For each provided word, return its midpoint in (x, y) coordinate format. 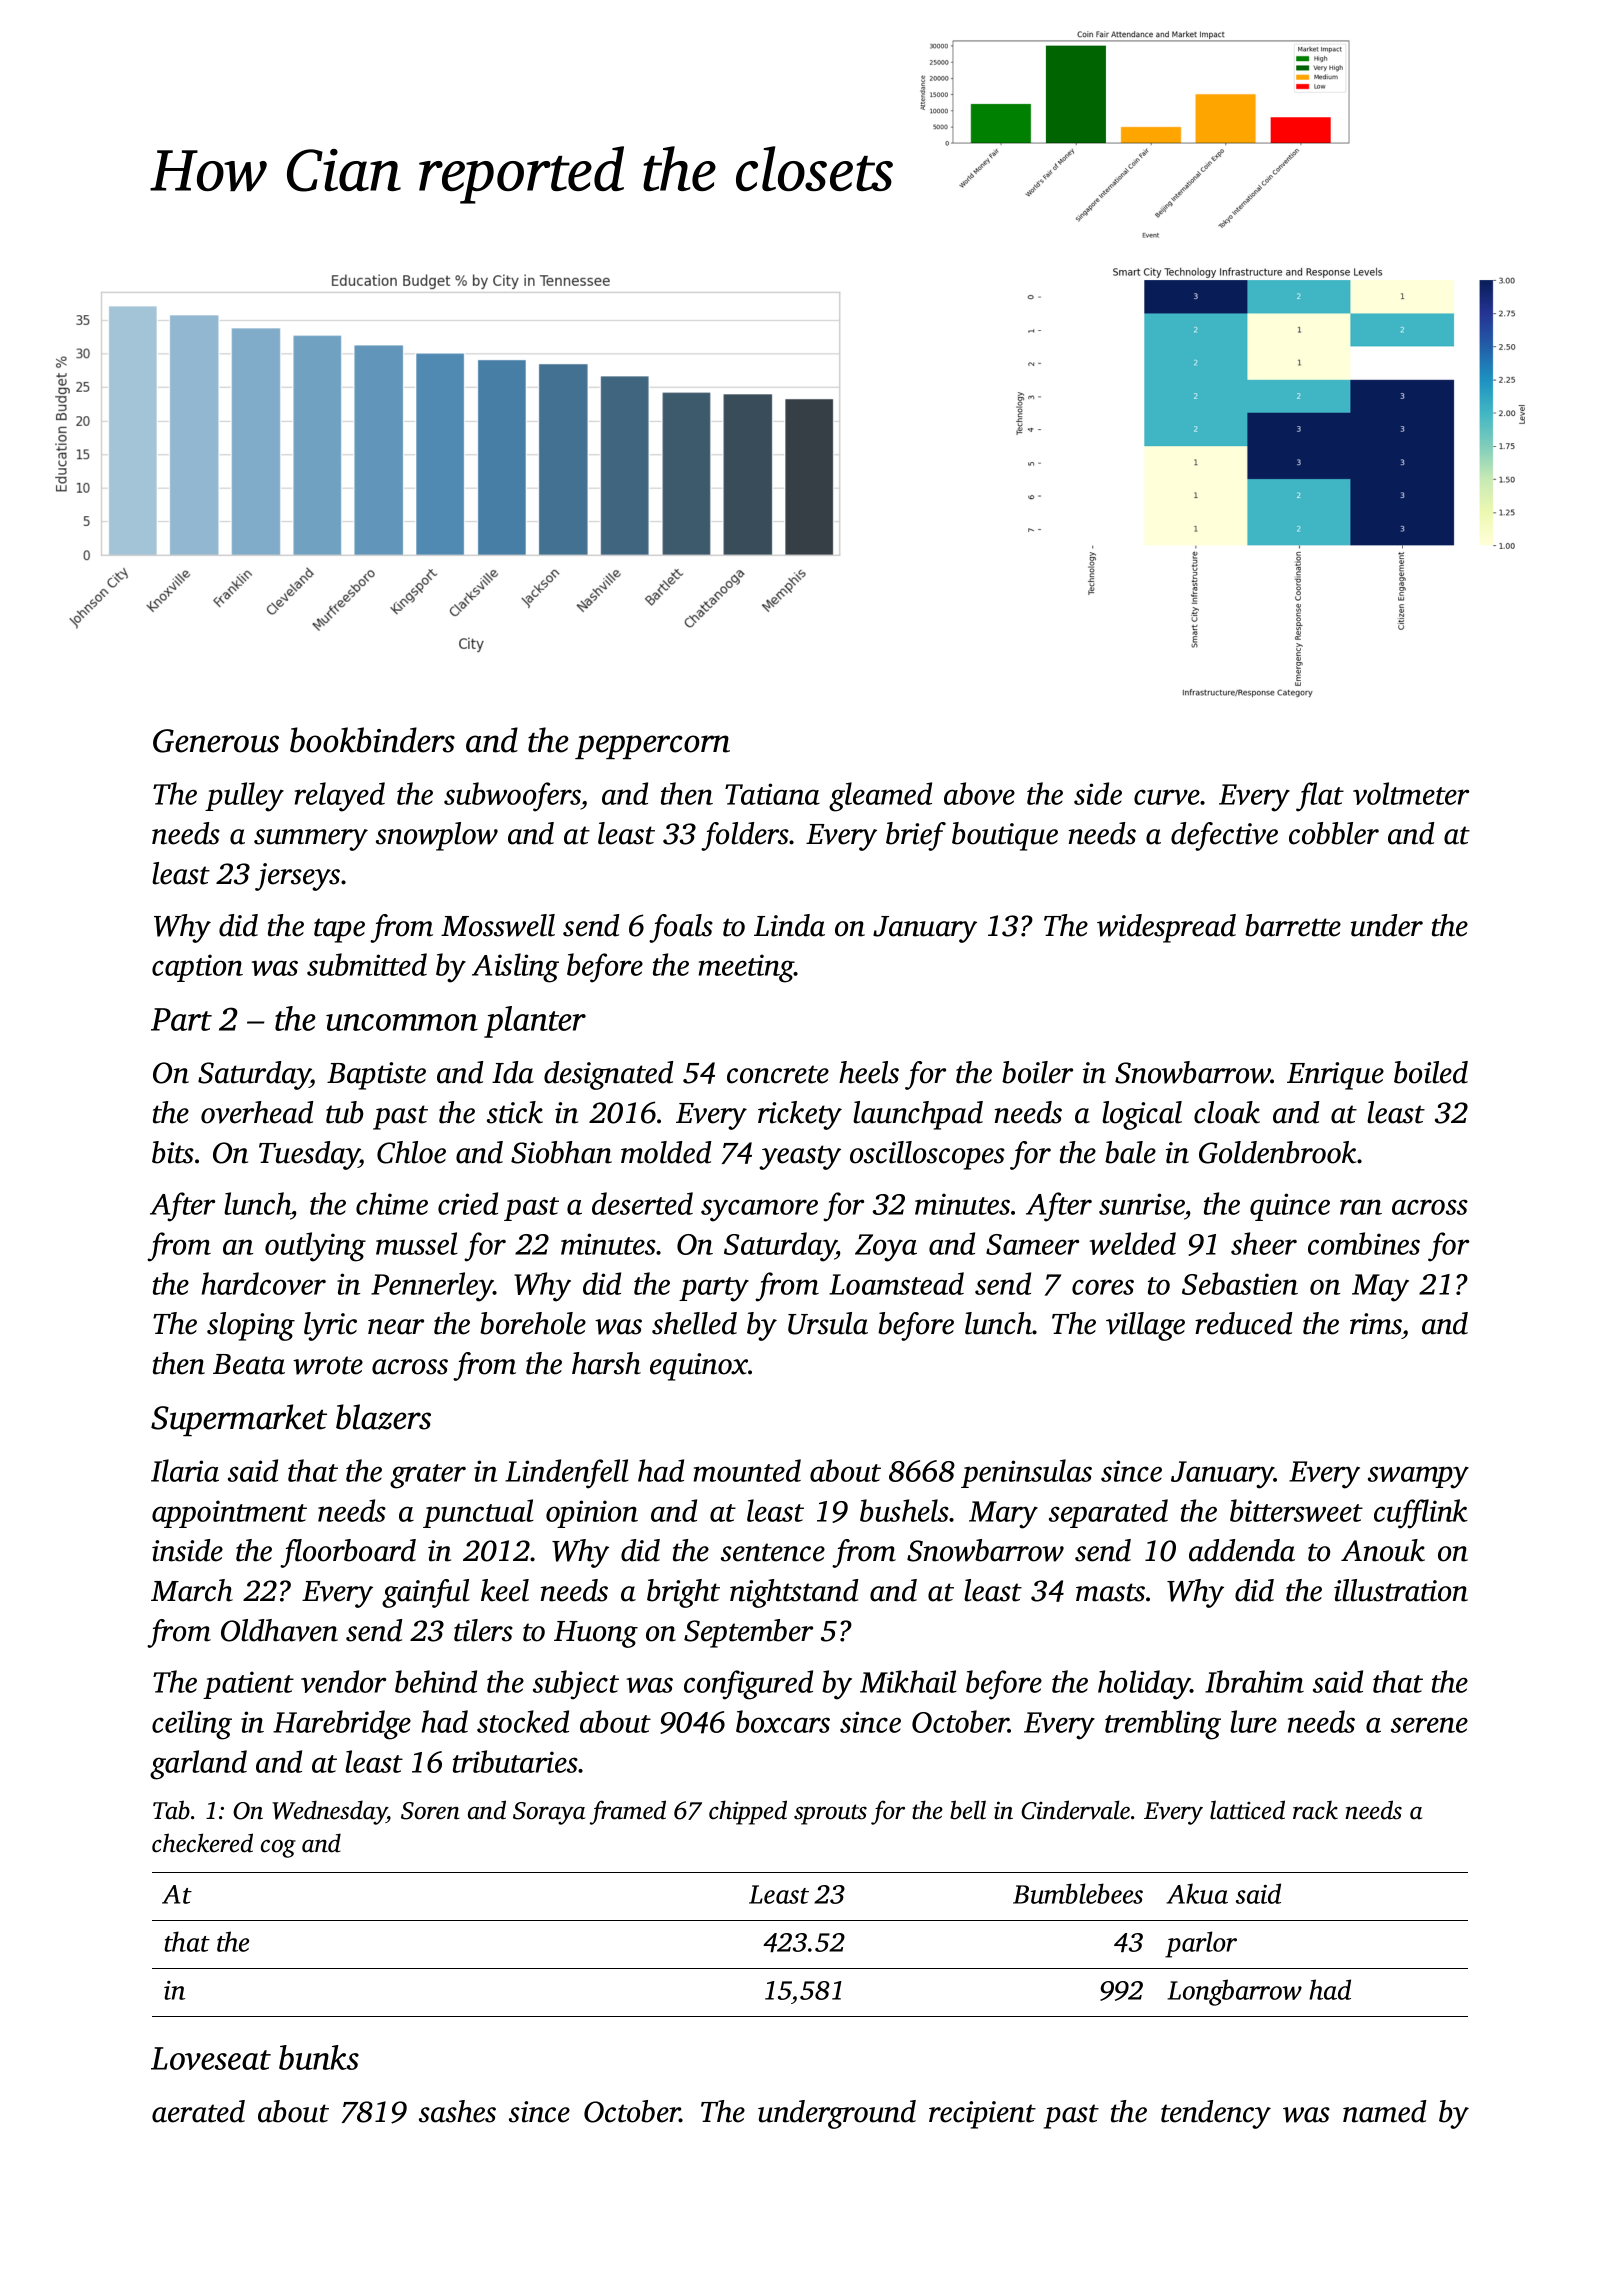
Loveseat (211, 2058)
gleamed (880, 797)
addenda (1242, 1550)
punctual (478, 1513)
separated (1108, 1513)
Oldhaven (279, 1630)
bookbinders (372, 740)
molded (666, 1152)
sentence (773, 1552)
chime (392, 1203)
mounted (747, 1470)
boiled (1431, 1072)
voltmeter (1411, 793)
